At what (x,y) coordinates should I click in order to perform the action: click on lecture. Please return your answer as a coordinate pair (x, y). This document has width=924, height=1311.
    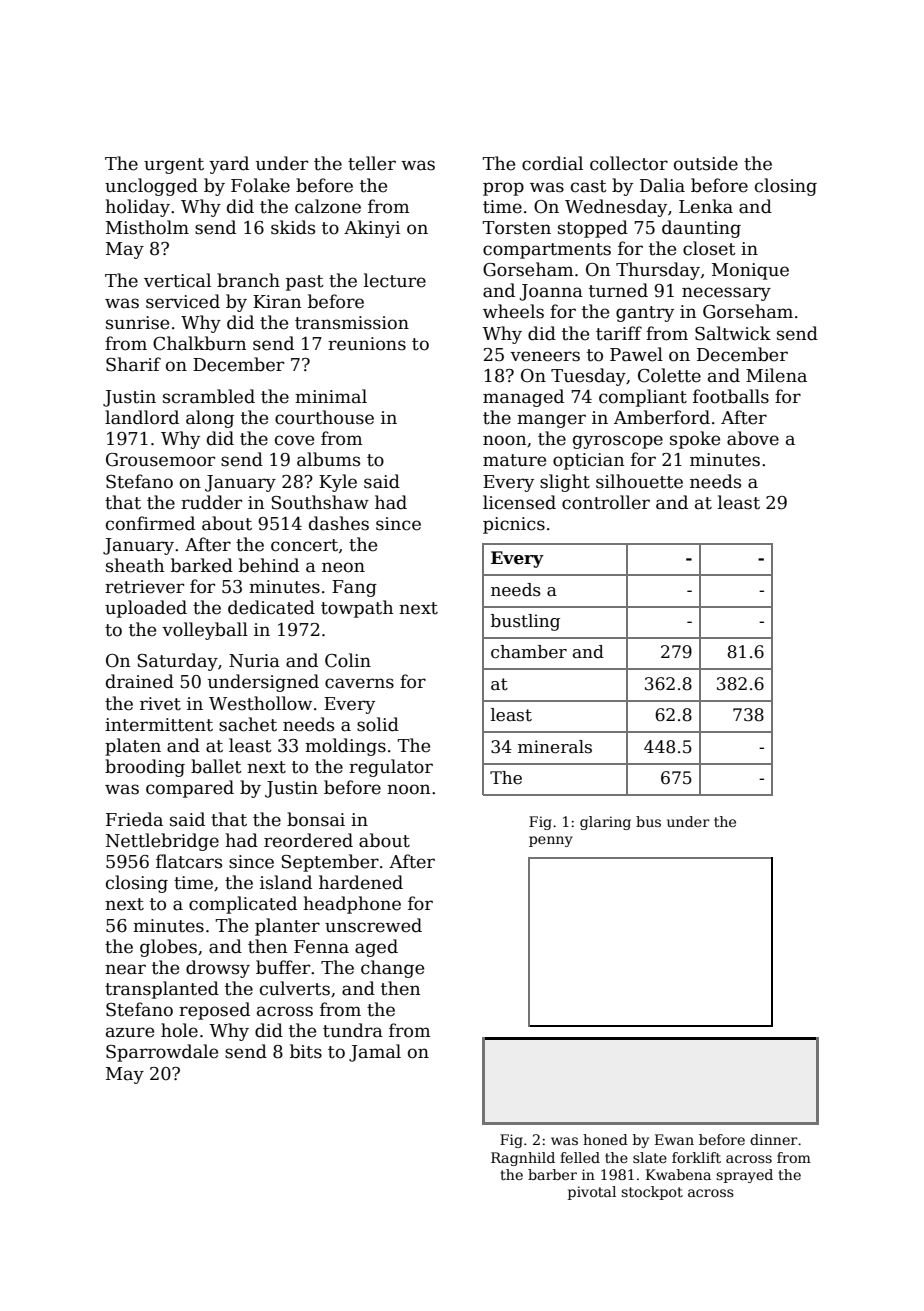
    Looking at the image, I should click on (395, 280).
